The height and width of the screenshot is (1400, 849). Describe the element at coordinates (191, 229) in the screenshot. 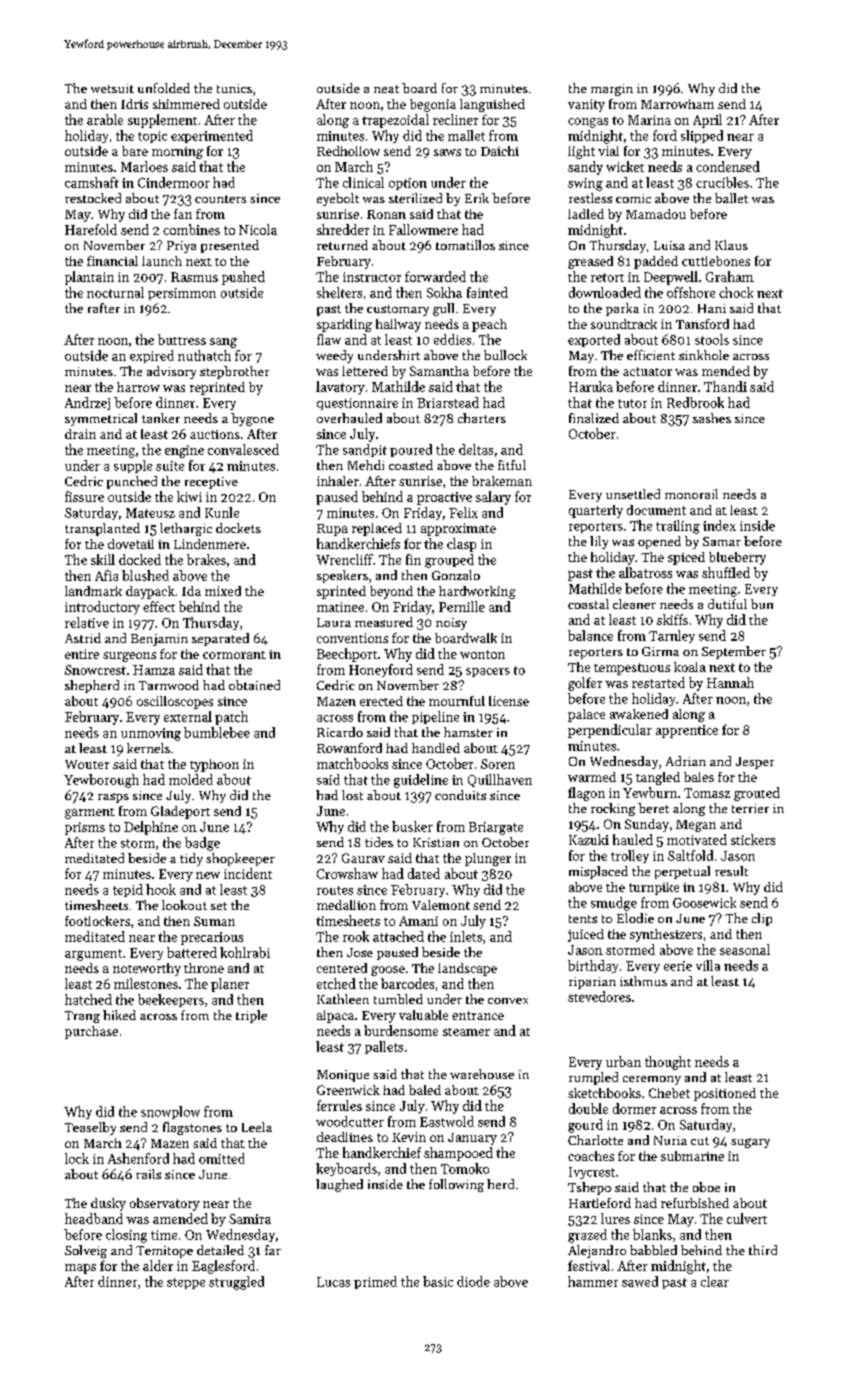

I see `combines` at that location.
